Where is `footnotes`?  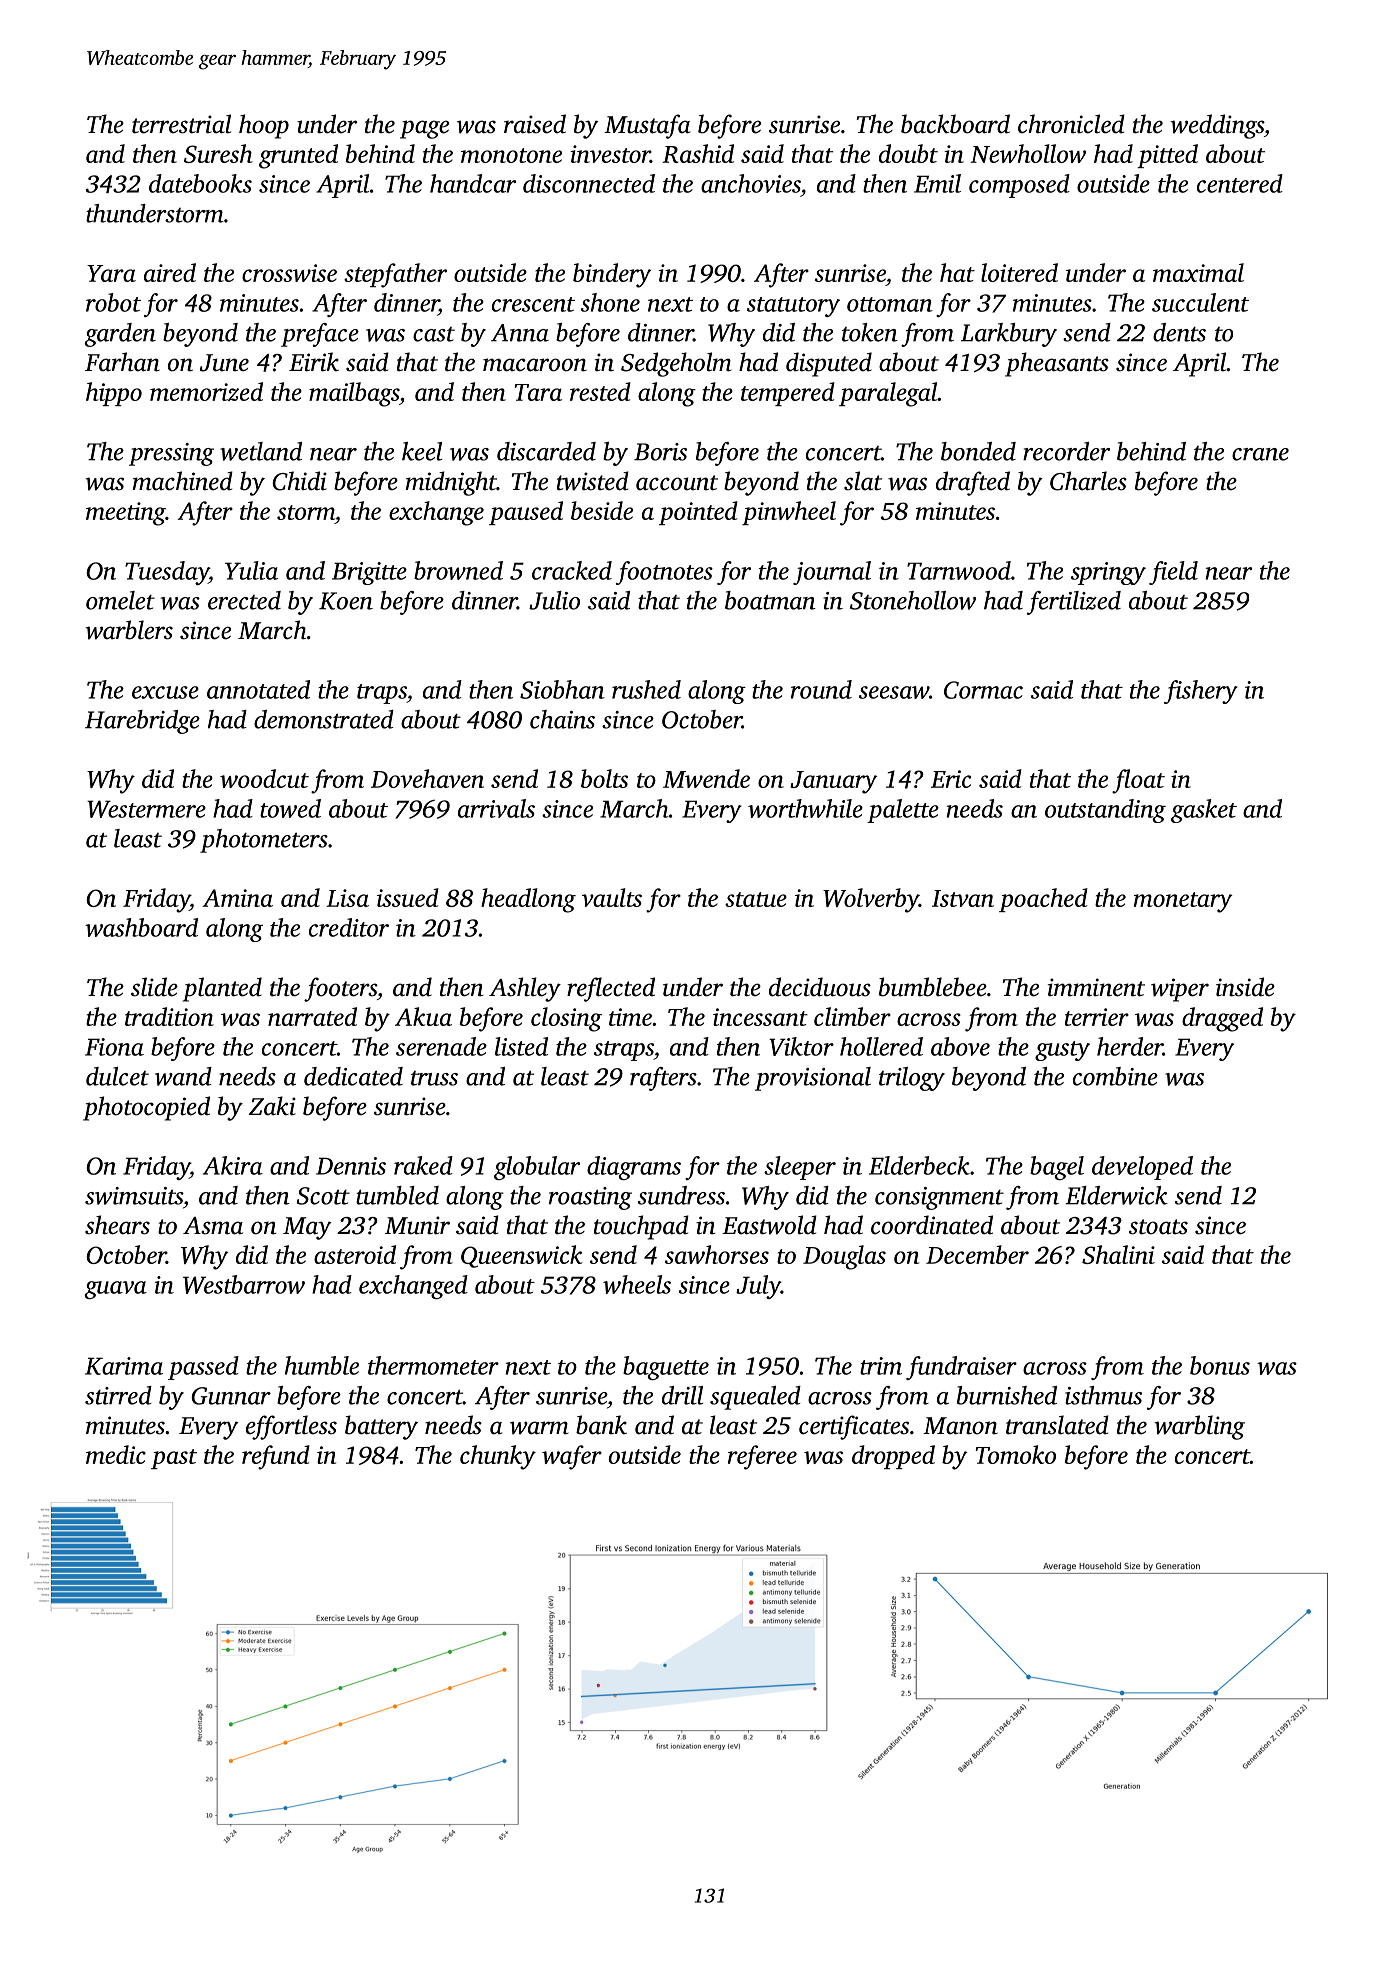 footnotes is located at coordinates (664, 573).
